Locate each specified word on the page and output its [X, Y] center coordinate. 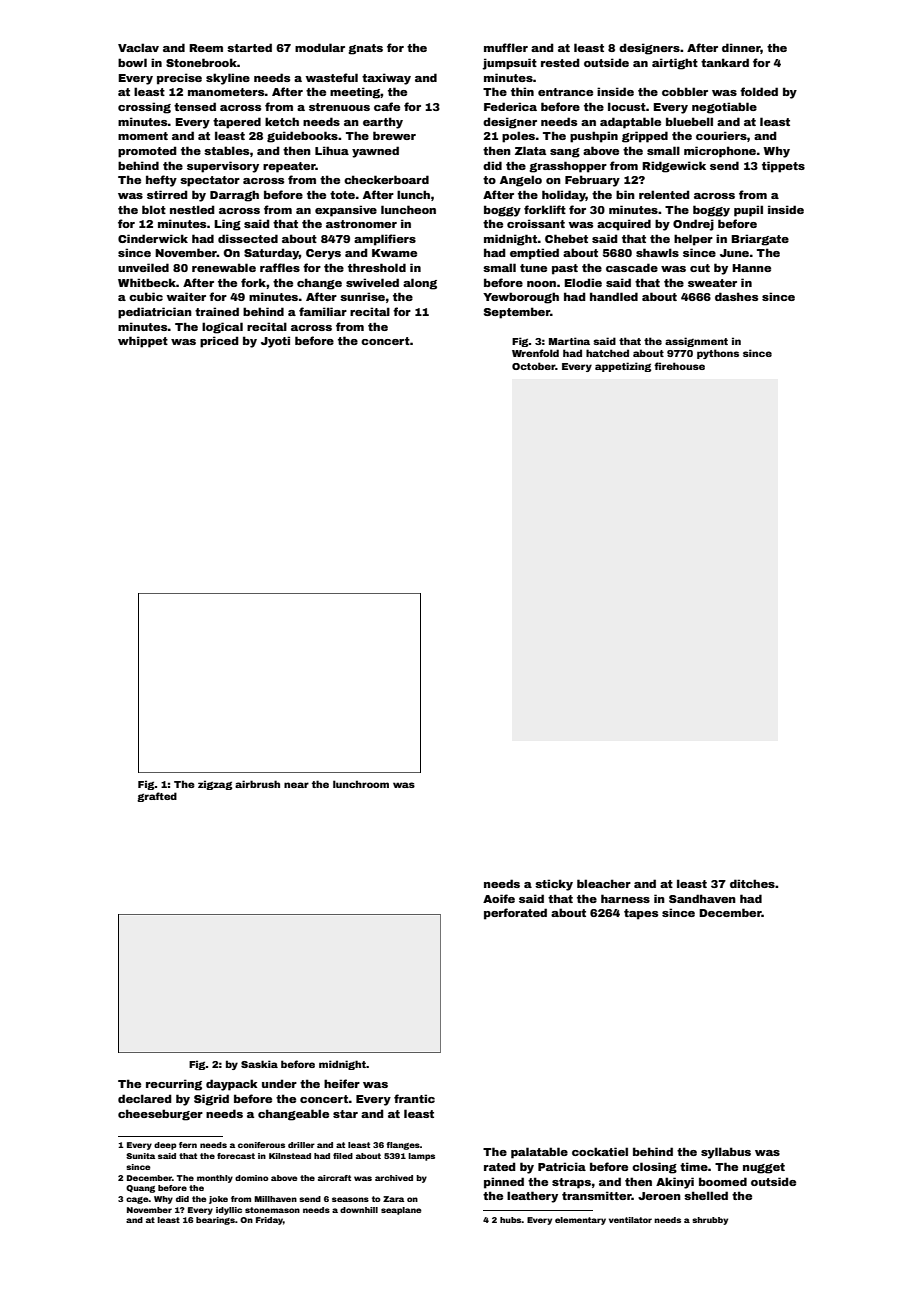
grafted [157, 797]
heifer [342, 1083]
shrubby [710, 1221]
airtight [675, 64]
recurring [174, 1085]
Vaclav [138, 47]
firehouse [679, 366]
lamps [421, 1157]
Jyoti [275, 342]
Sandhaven [702, 898]
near [296, 785]
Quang [140, 1189]
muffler [506, 47]
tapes [641, 914]
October [533, 366]
